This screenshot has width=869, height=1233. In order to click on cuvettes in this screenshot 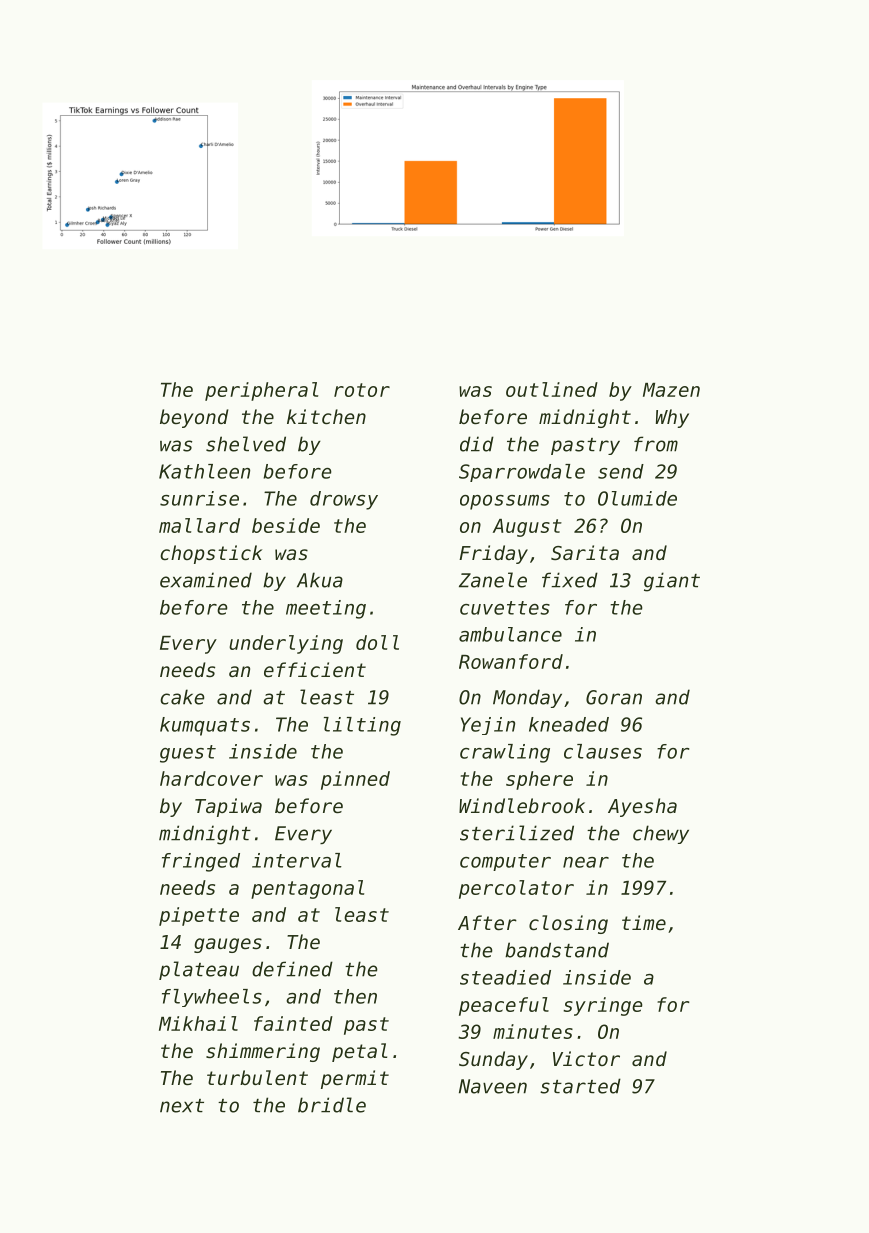, I will do `click(505, 608)`.
